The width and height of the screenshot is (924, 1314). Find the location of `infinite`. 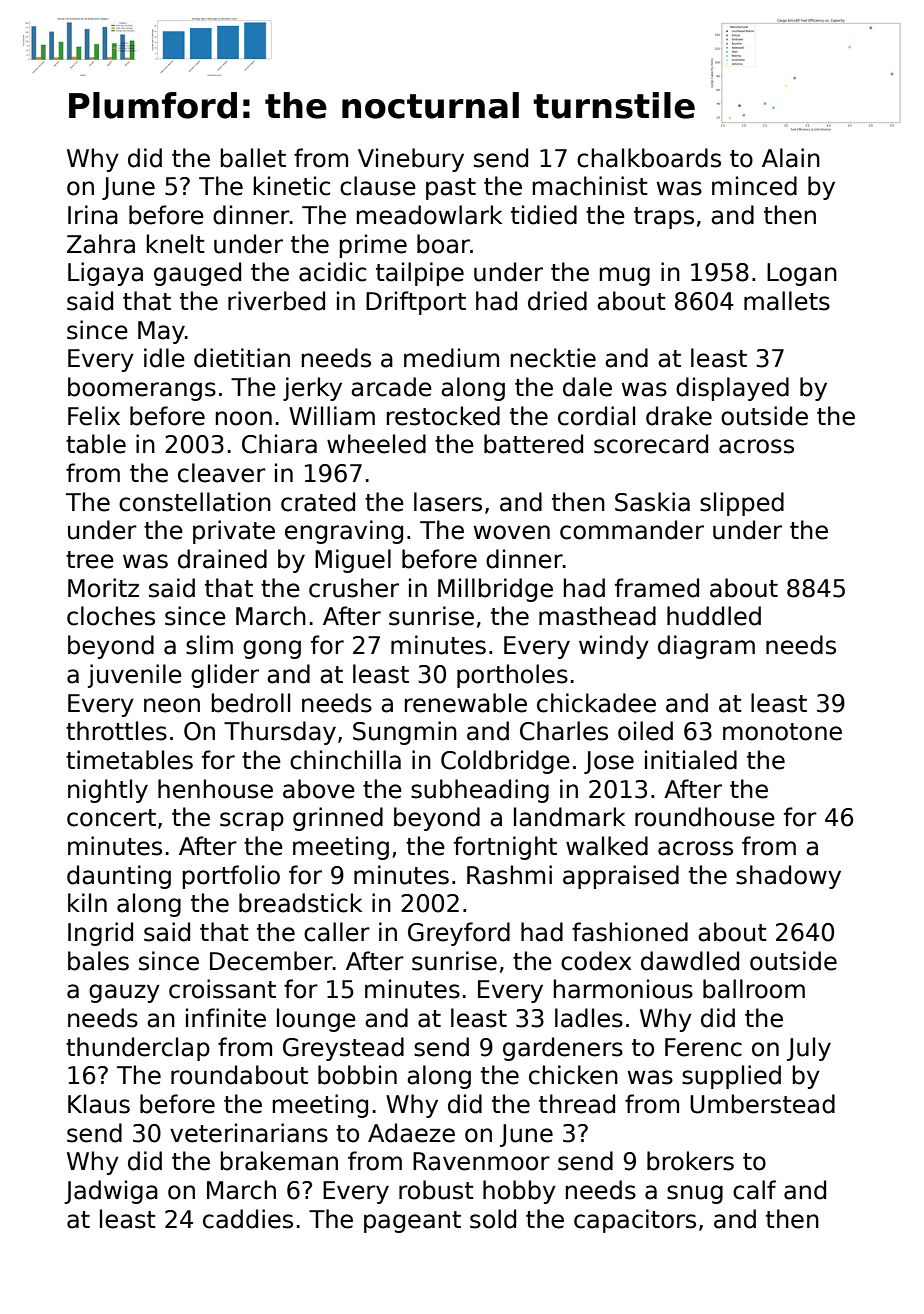

infinite is located at coordinates (226, 1018).
